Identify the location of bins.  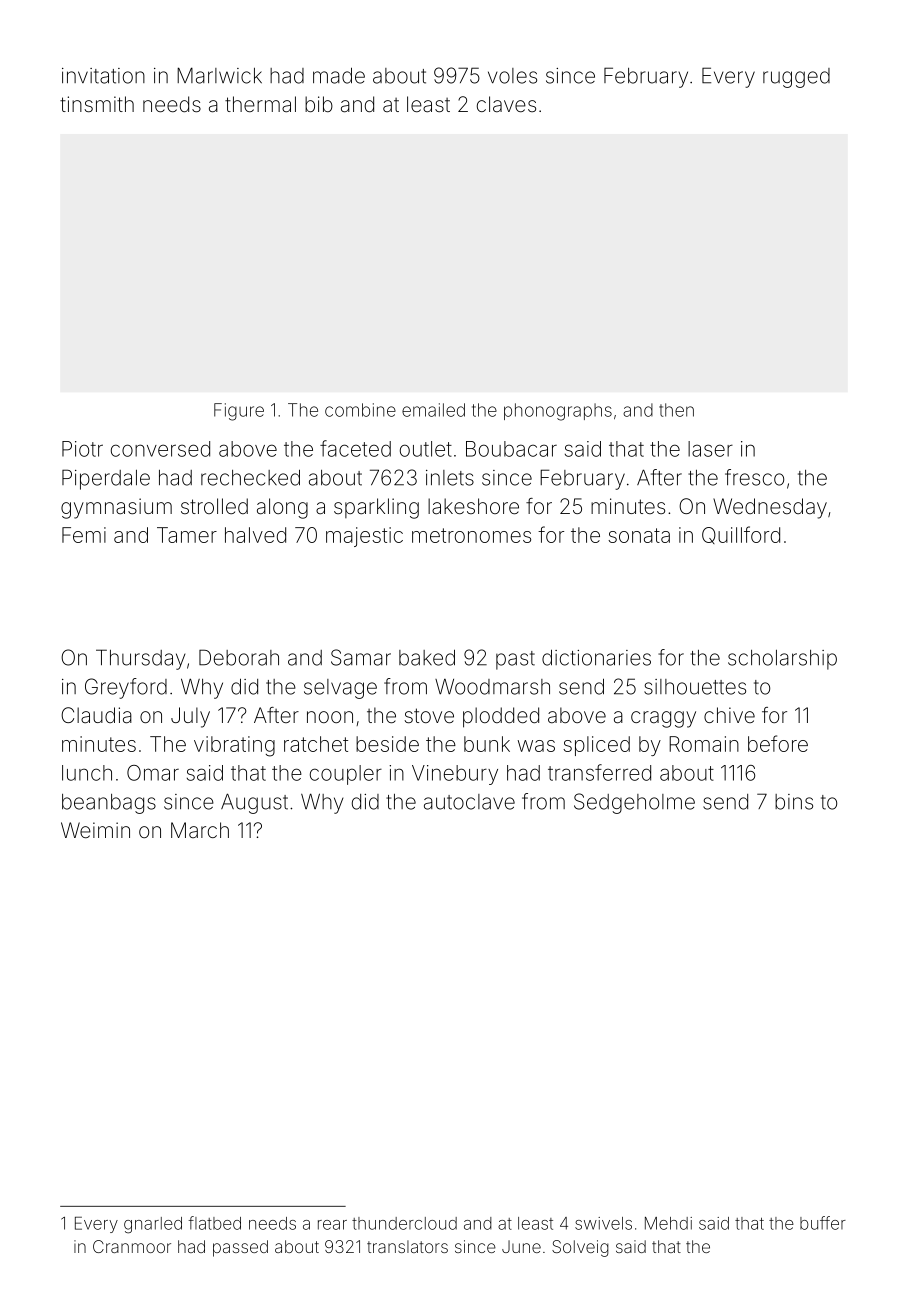
(794, 802).
